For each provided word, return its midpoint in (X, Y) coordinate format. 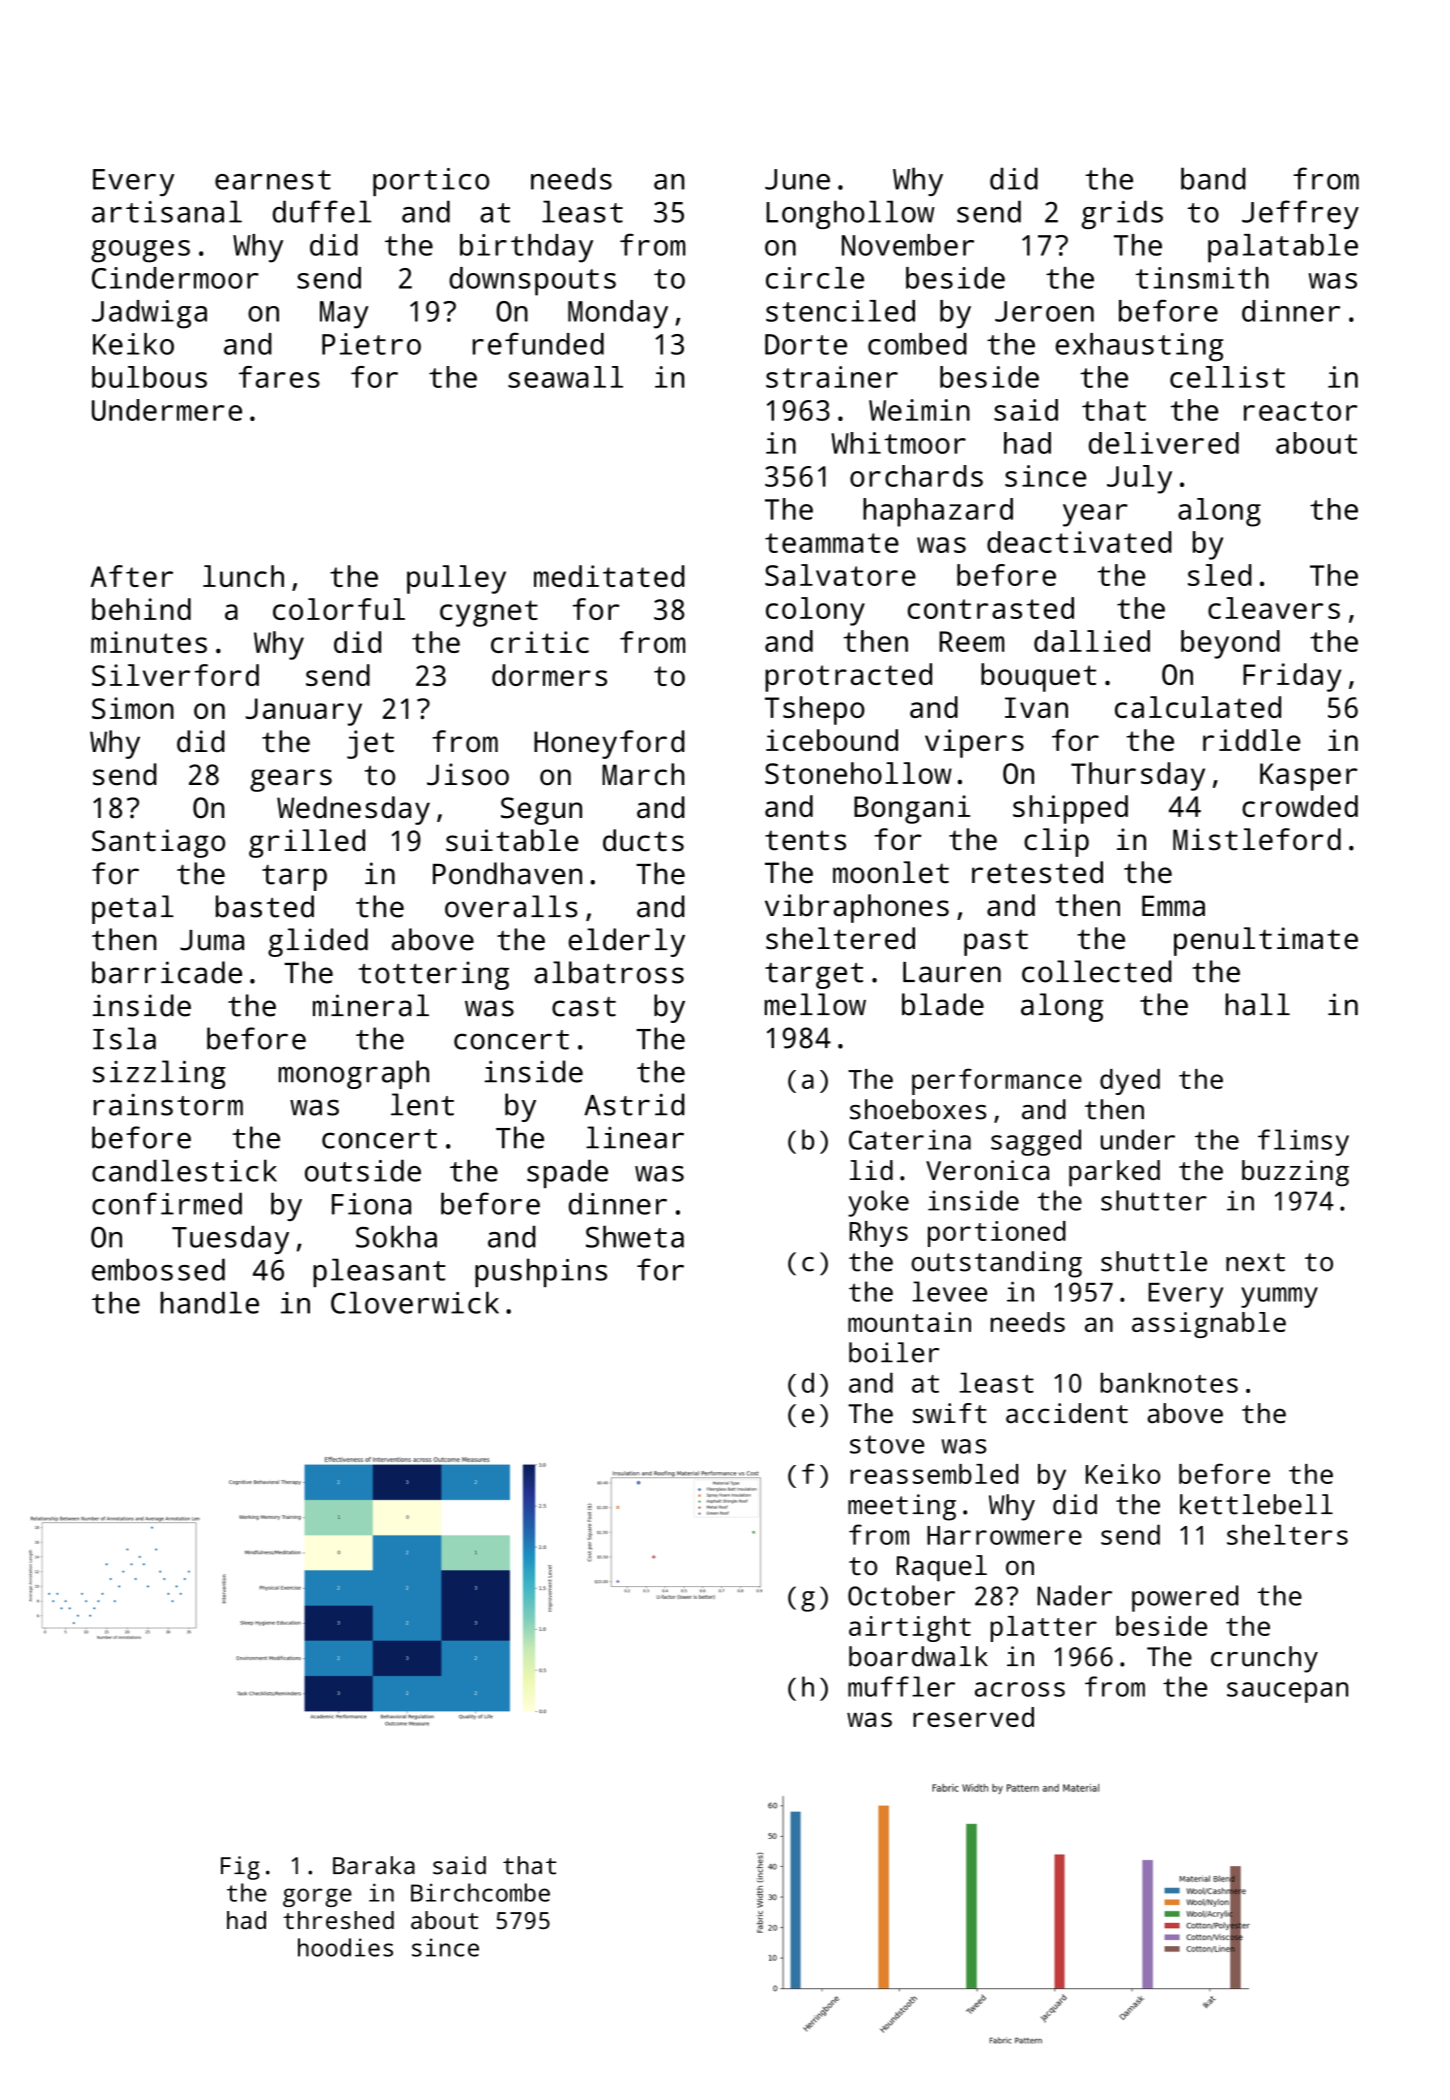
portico (431, 182)
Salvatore (840, 575)
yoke (878, 1203)
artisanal (167, 211)
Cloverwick (415, 1302)
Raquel (942, 1568)
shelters (1287, 1534)
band (1213, 178)
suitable (512, 840)
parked (1114, 1173)
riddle (1251, 740)
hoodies (345, 1947)
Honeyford (609, 744)
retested (1037, 872)
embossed (158, 1269)
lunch (243, 576)
